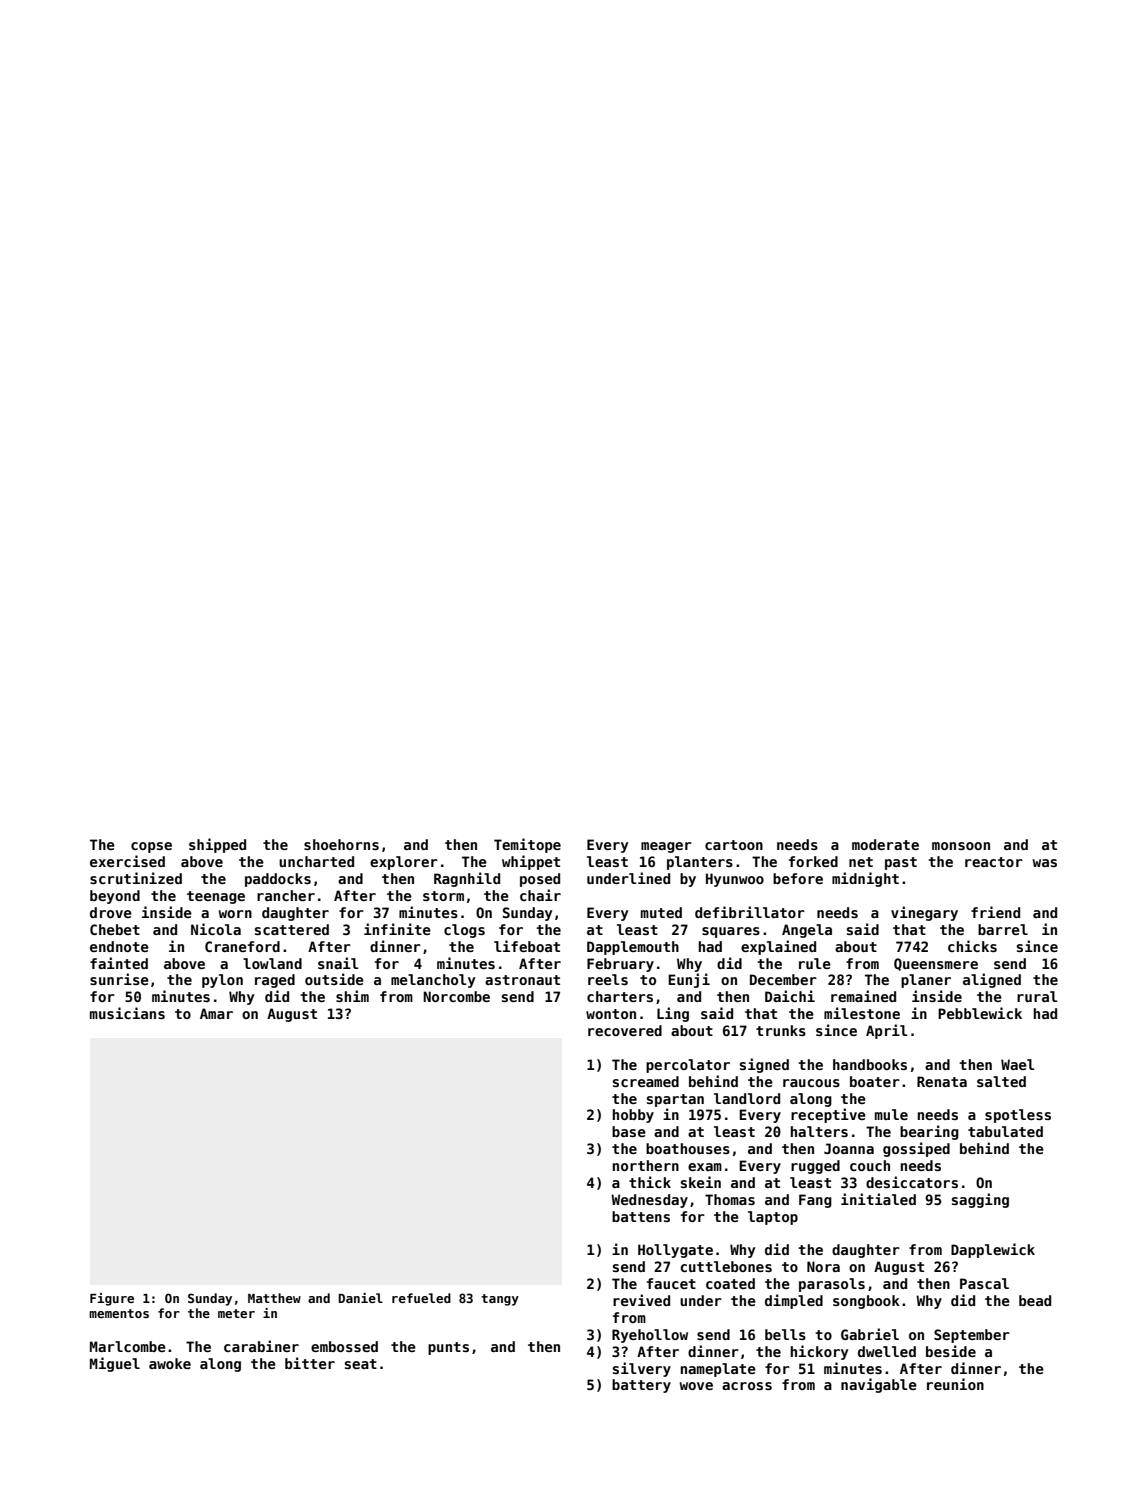  Describe the element at coordinates (661, 912) in the page. I see `muted` at that location.
